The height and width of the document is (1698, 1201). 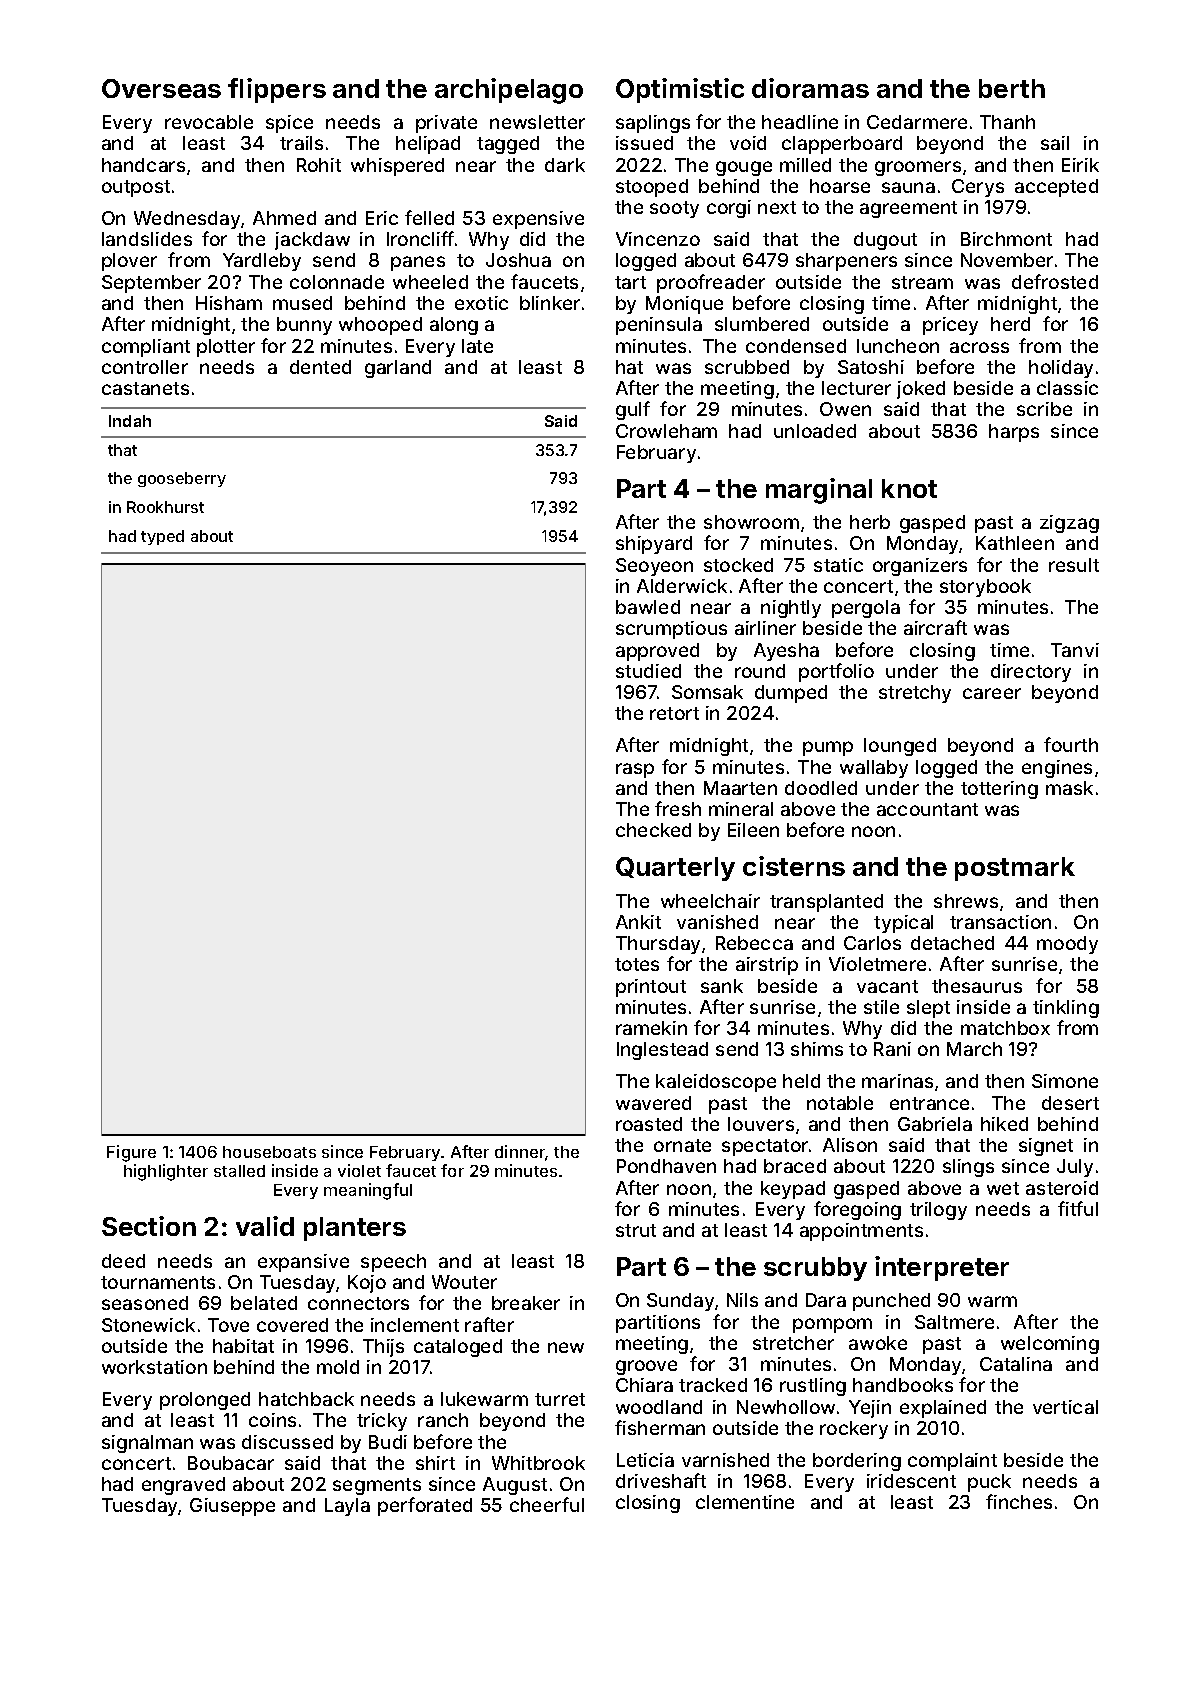 I want to click on cheerful, so click(x=547, y=1504).
